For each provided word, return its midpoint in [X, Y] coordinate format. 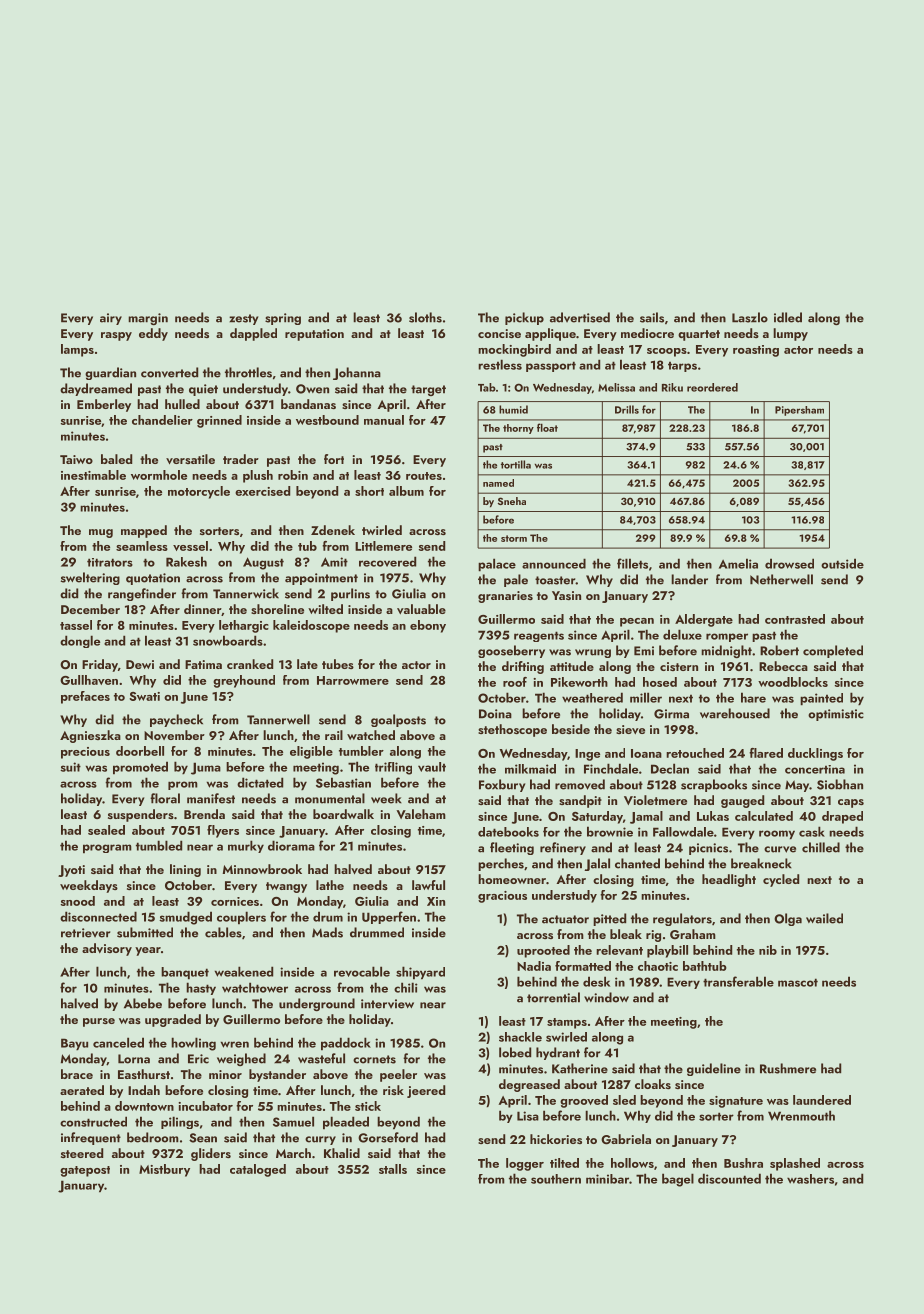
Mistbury [164, 1170]
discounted [729, 1178]
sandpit [580, 801]
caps [851, 803]
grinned [219, 421]
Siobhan [840, 784]
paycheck [176, 720]
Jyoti [71, 871]
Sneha [512, 501]
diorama [291, 845]
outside [842, 563]
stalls [393, 1169]
